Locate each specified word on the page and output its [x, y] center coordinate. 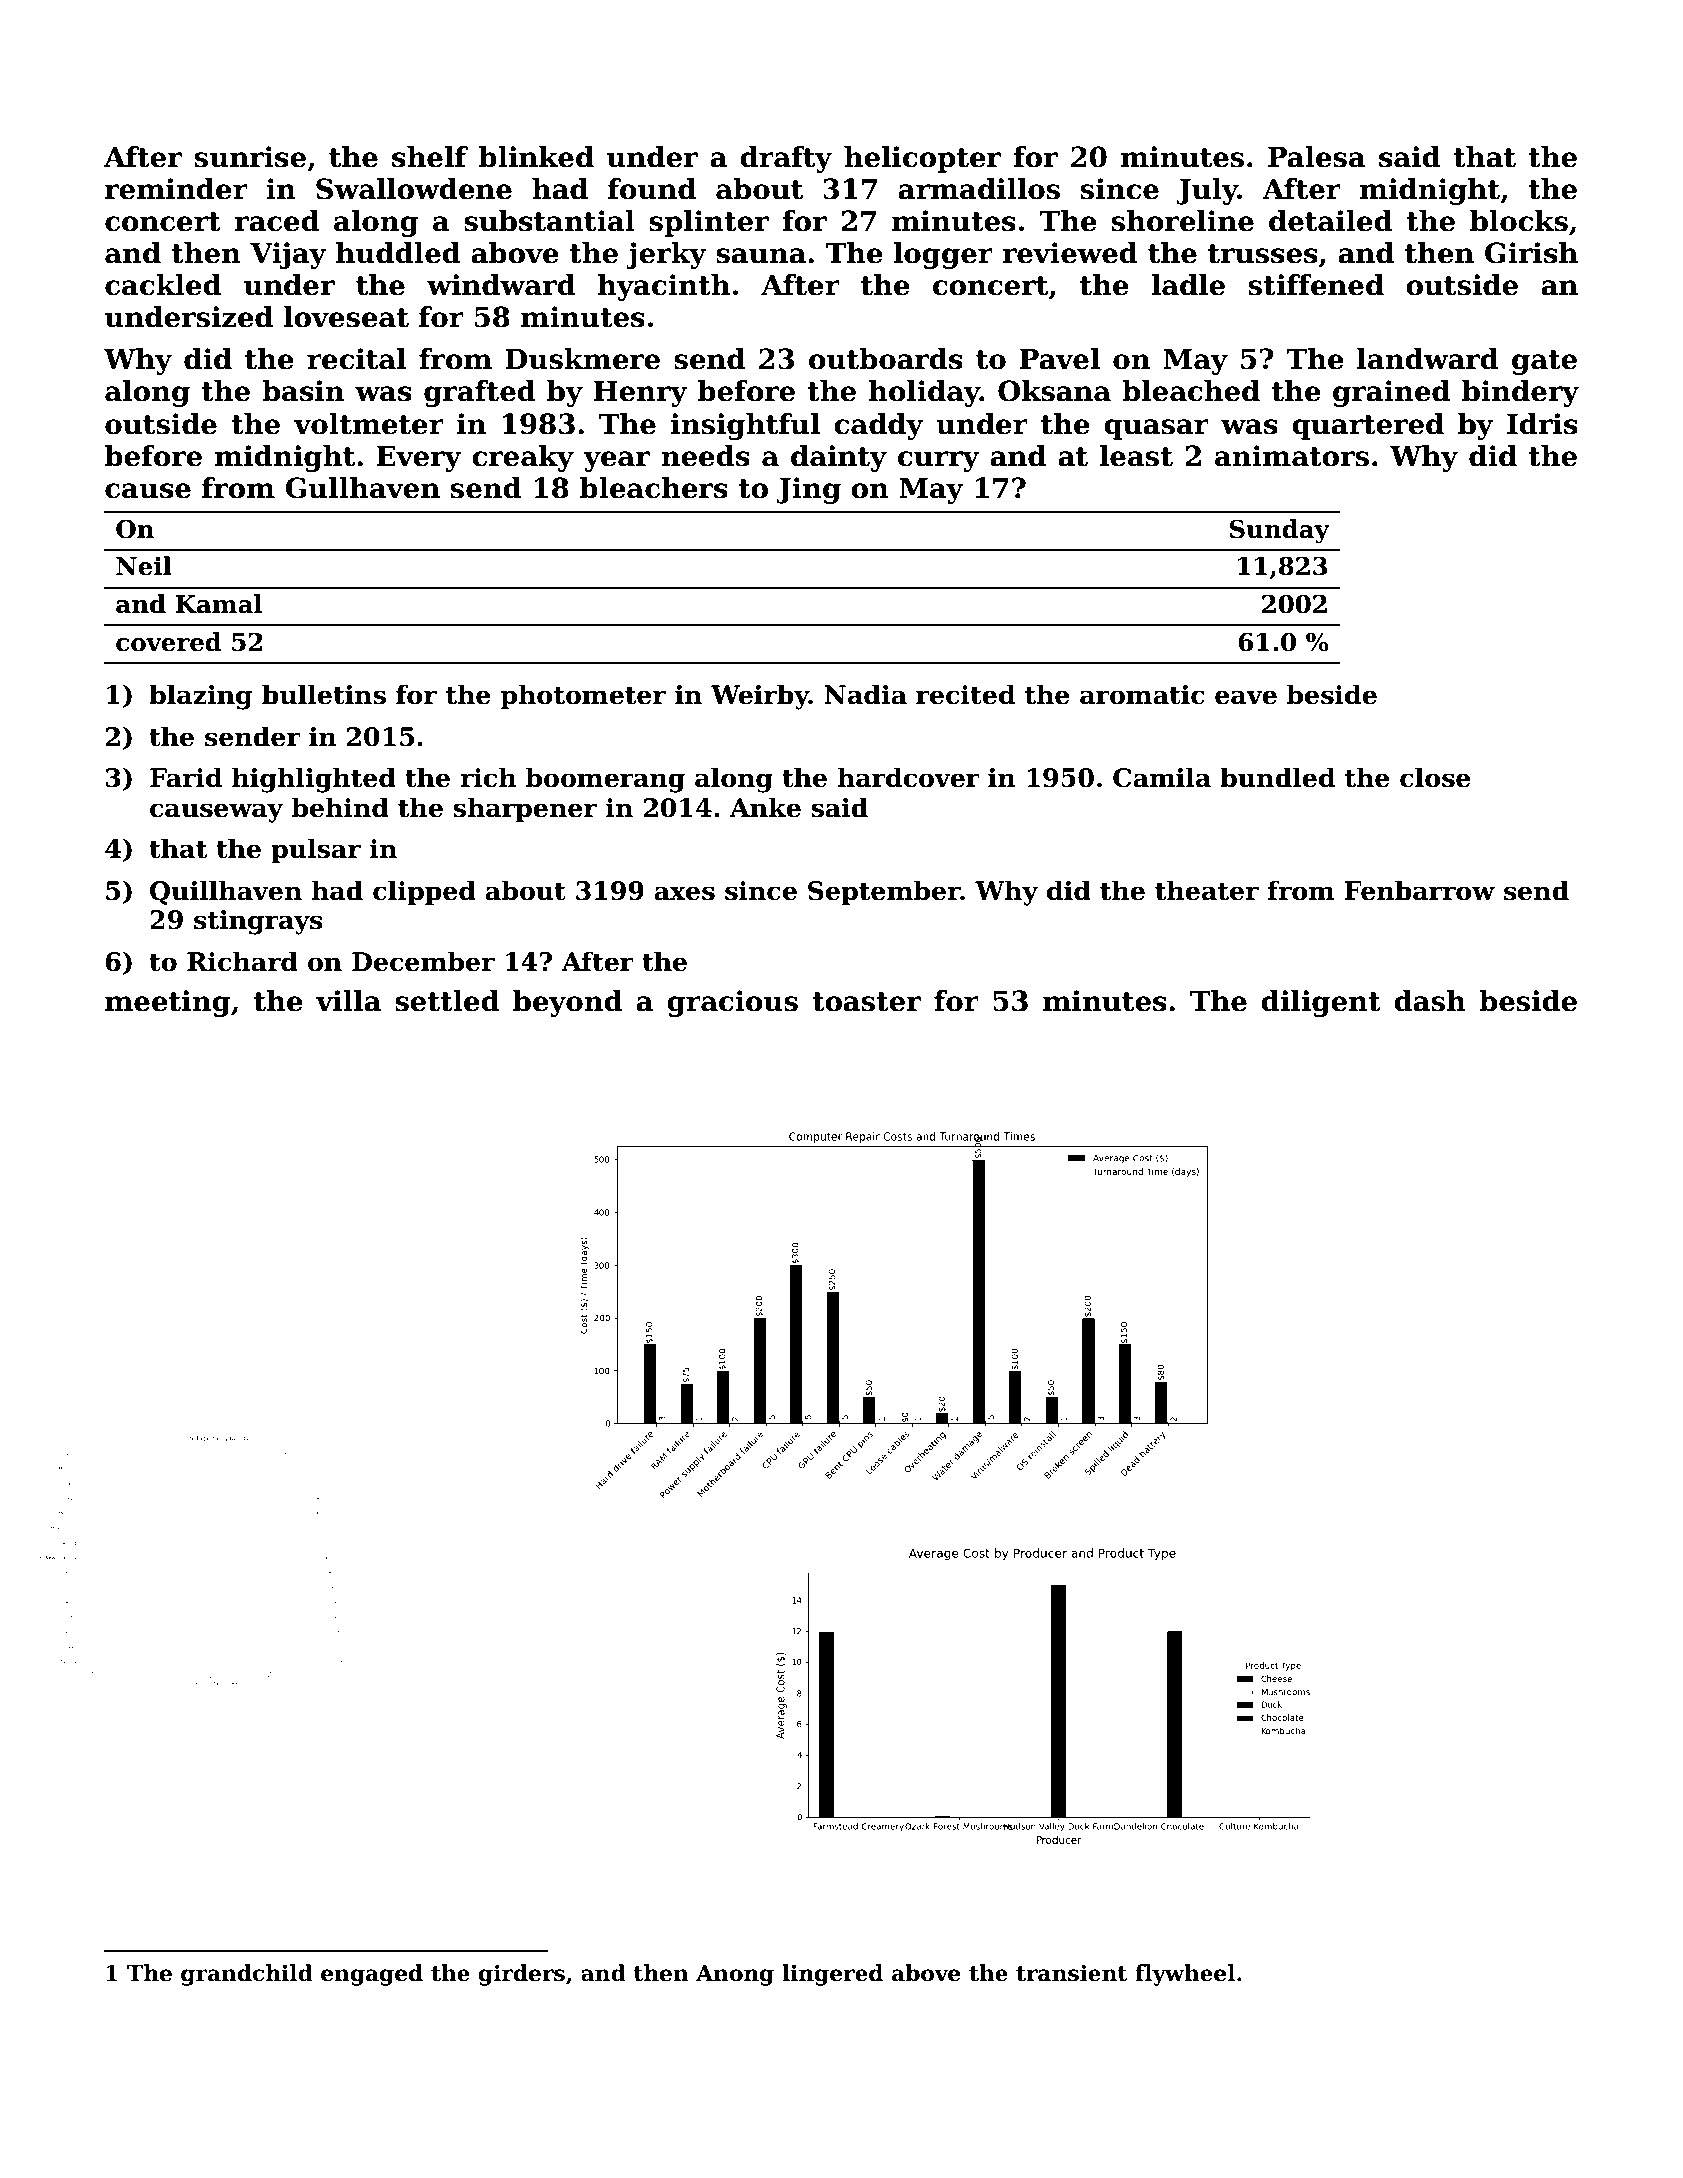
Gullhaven [362, 488]
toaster [866, 1002]
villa [348, 1001]
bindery [1520, 393]
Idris [1542, 424]
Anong [735, 1975]
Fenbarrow [1420, 890]
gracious [732, 1003]
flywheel [1185, 1975]
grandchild [247, 1975]
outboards [886, 359]
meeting [168, 1003]
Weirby [760, 697]
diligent [1321, 1003]
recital [356, 359]
